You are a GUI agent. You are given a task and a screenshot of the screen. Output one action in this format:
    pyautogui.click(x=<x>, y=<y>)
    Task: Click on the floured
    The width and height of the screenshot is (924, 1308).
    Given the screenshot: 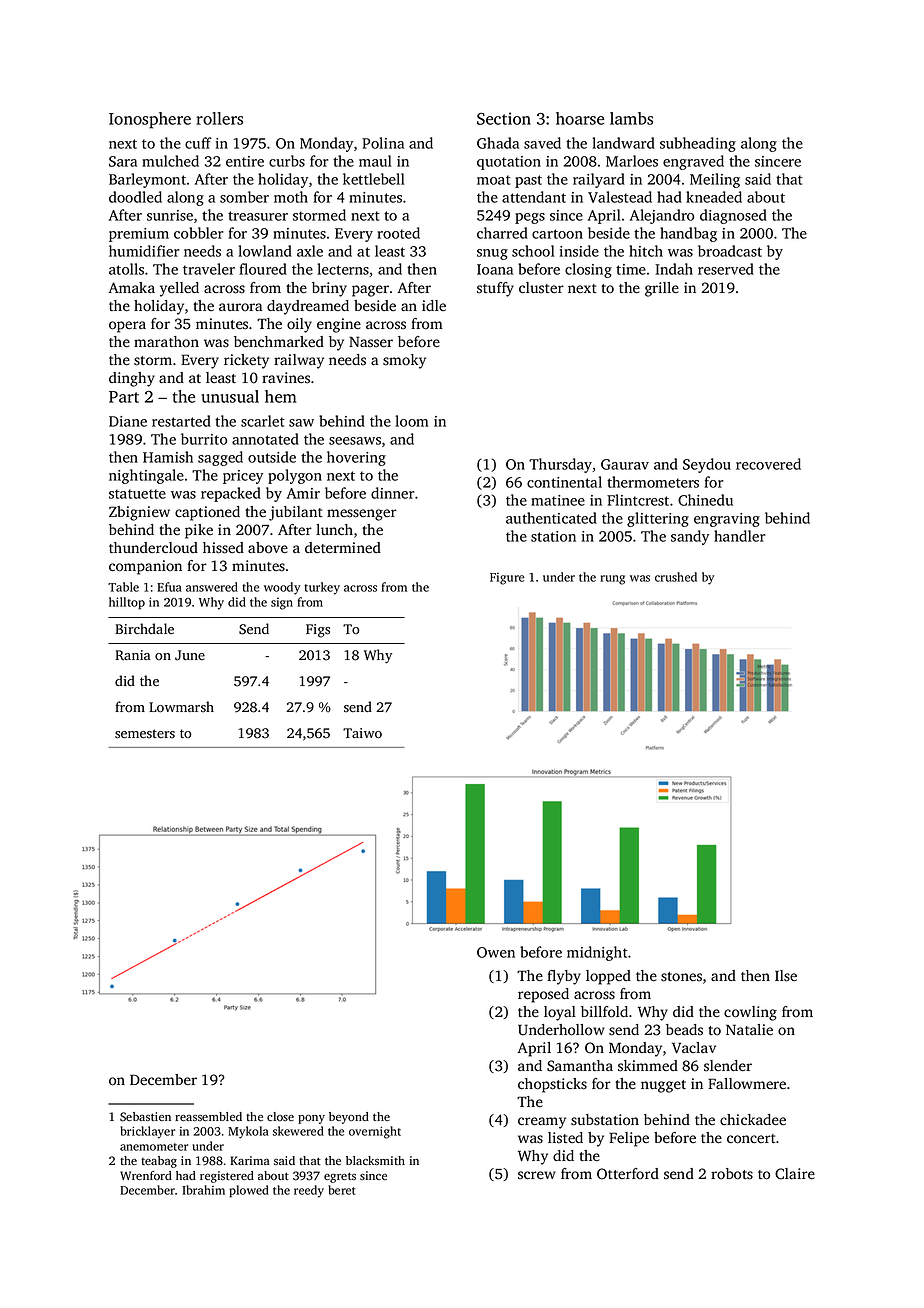 What is the action you would take?
    pyautogui.click(x=263, y=269)
